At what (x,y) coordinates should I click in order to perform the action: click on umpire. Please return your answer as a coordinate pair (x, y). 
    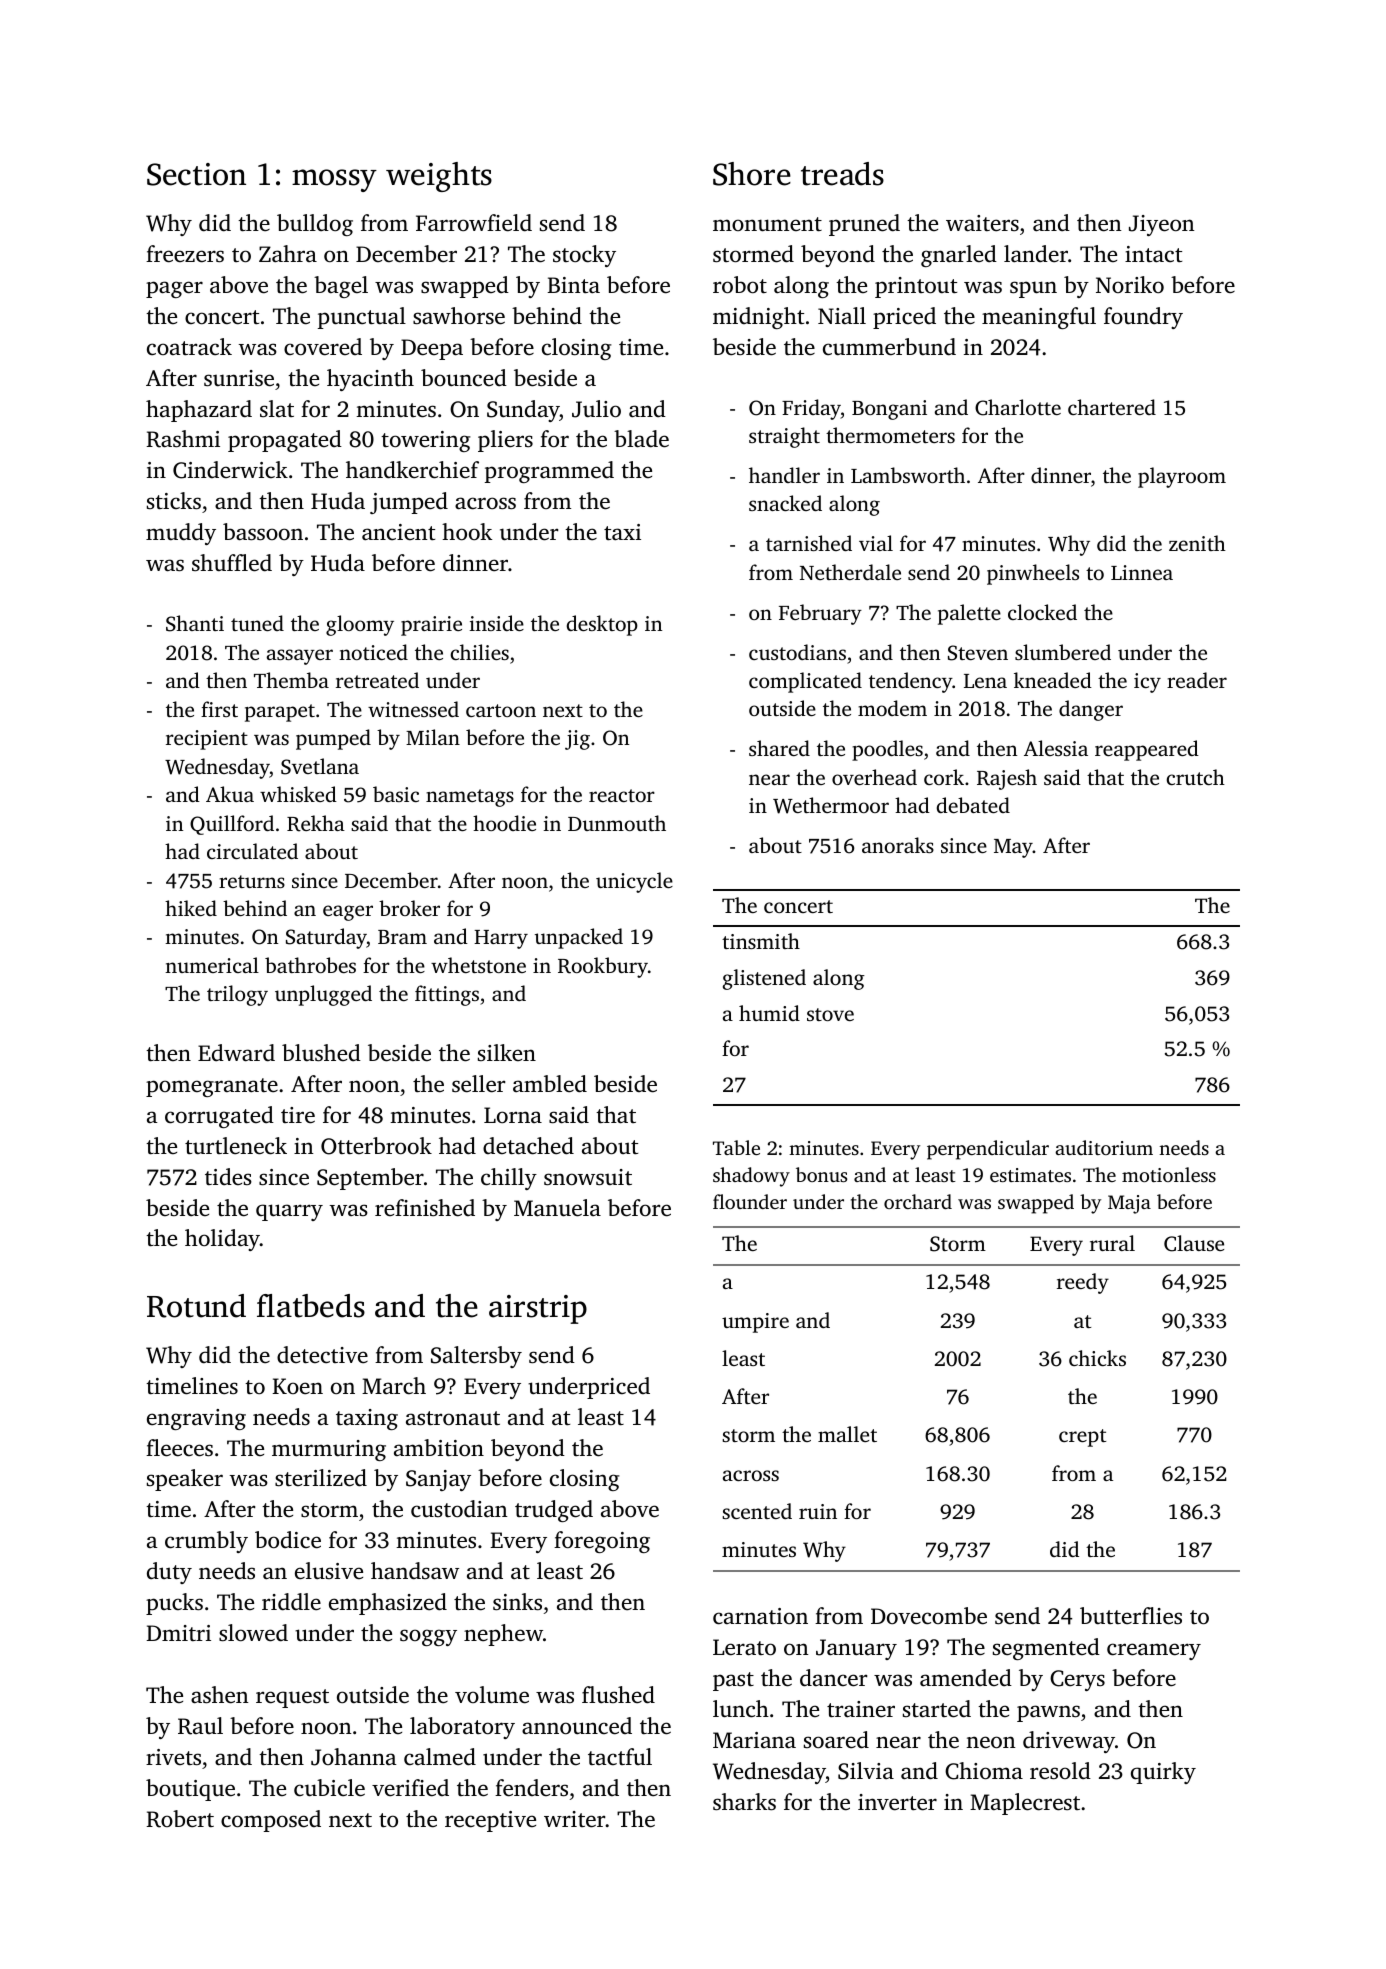
    Looking at the image, I should click on (755, 1323).
